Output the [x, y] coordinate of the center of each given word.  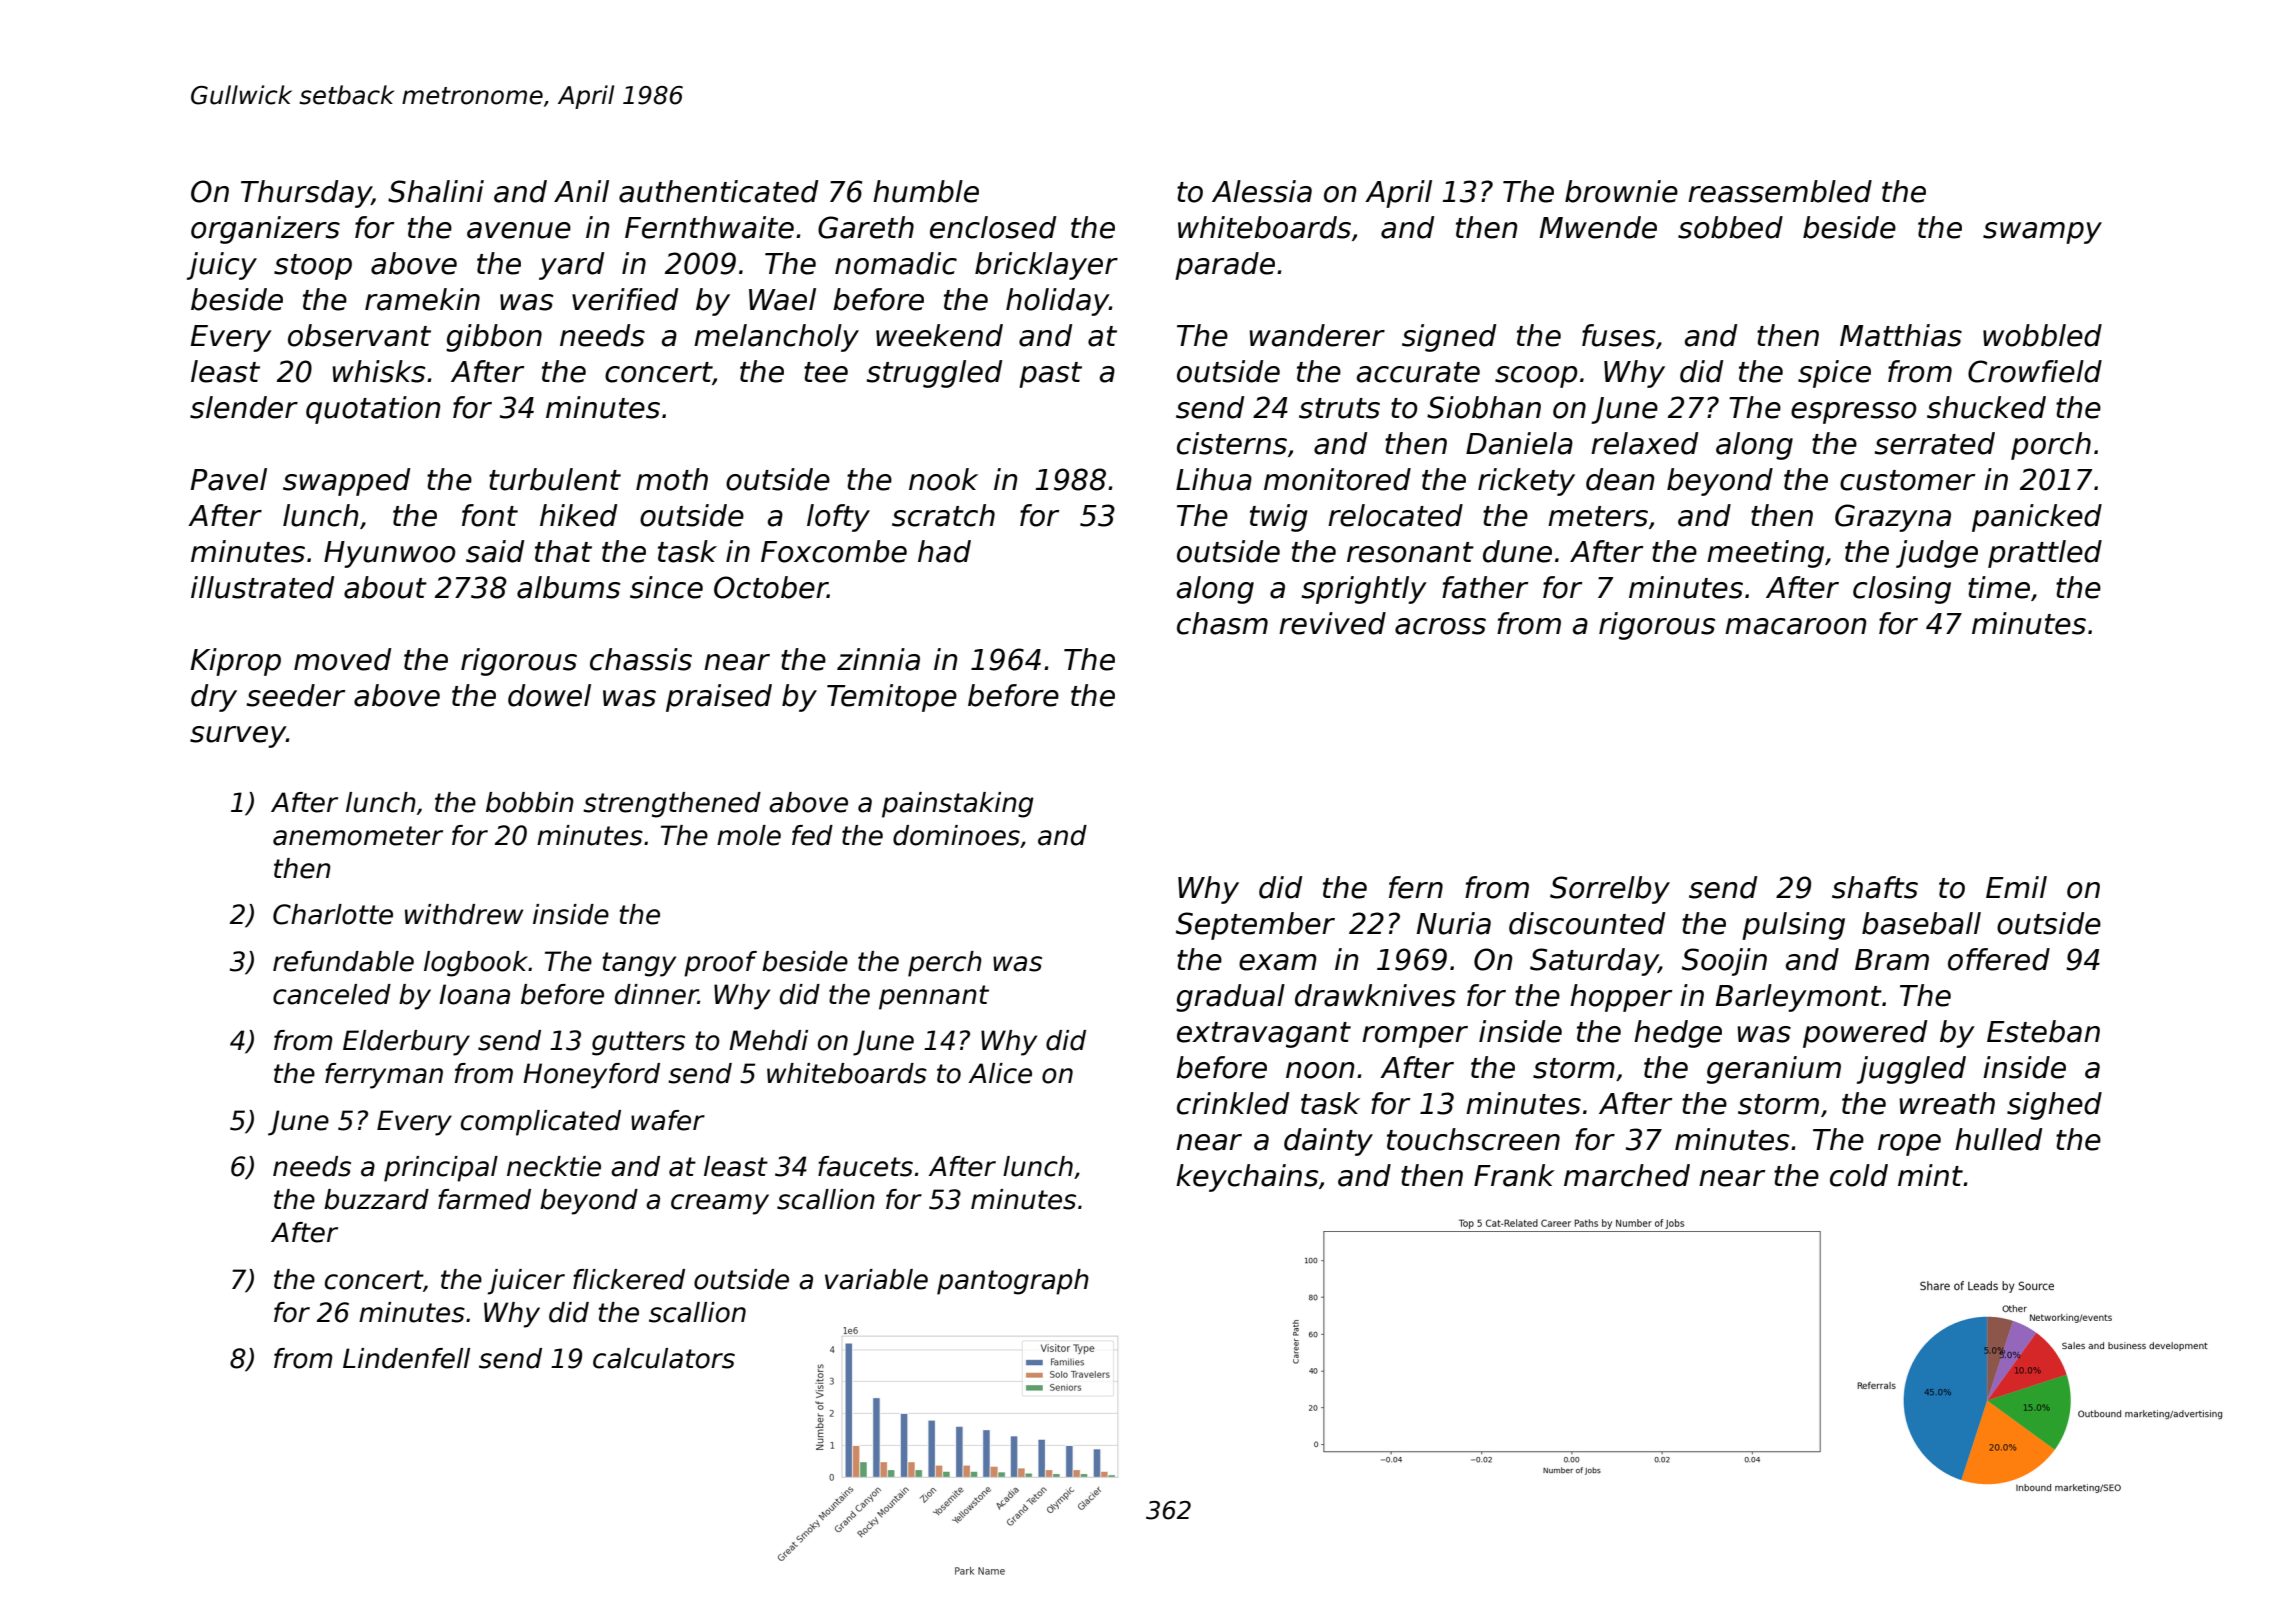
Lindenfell [406, 1358]
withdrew [464, 914]
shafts [1875, 887]
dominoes [956, 835]
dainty [1328, 1142]
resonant [1410, 552]
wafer [668, 1120]
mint [1930, 1175]
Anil [581, 191]
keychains [1247, 1178]
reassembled [1780, 191]
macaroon [1796, 626]
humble [926, 191]
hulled [1998, 1139]
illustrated [262, 587]
